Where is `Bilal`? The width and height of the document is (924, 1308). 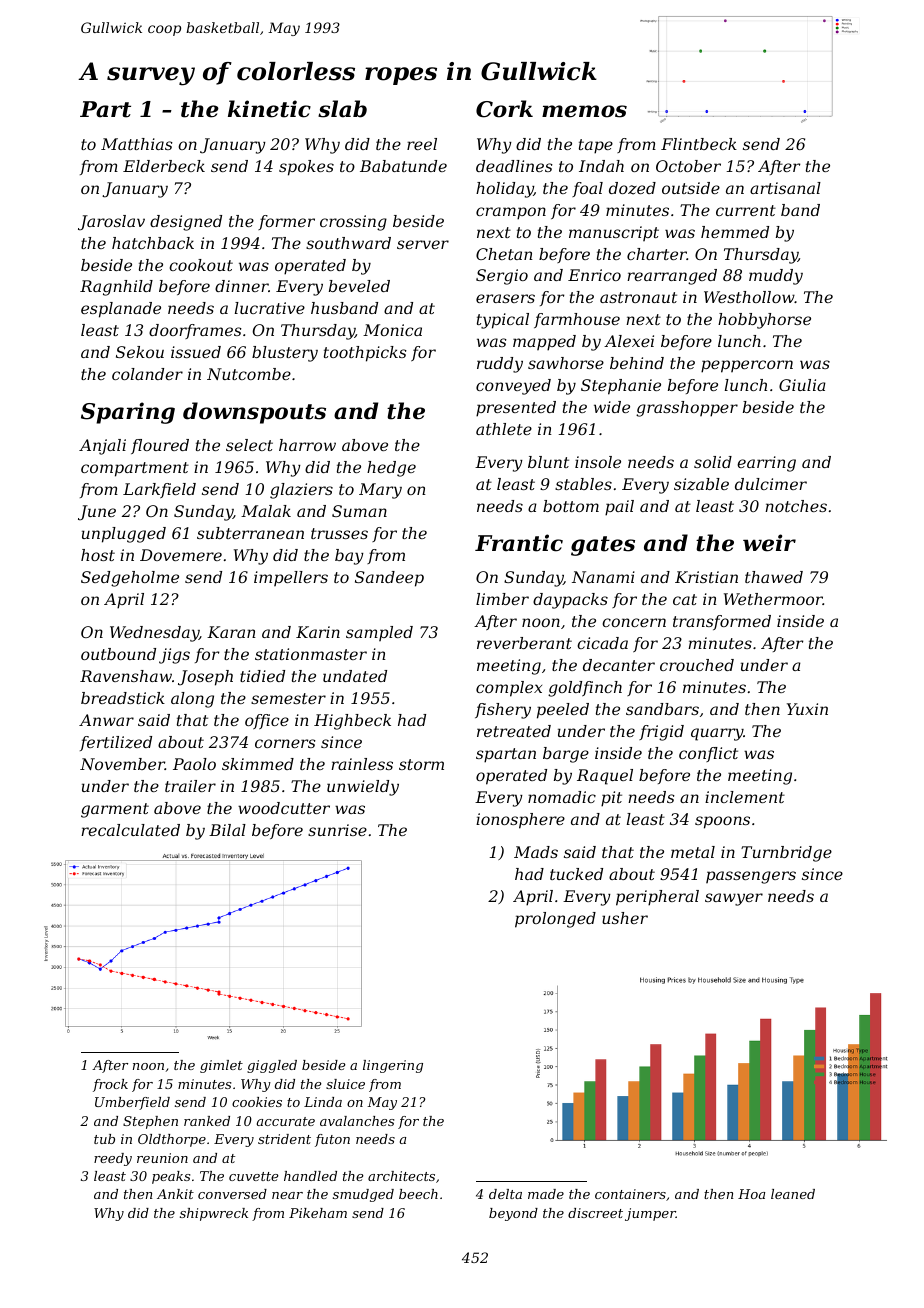 Bilal is located at coordinates (227, 830).
